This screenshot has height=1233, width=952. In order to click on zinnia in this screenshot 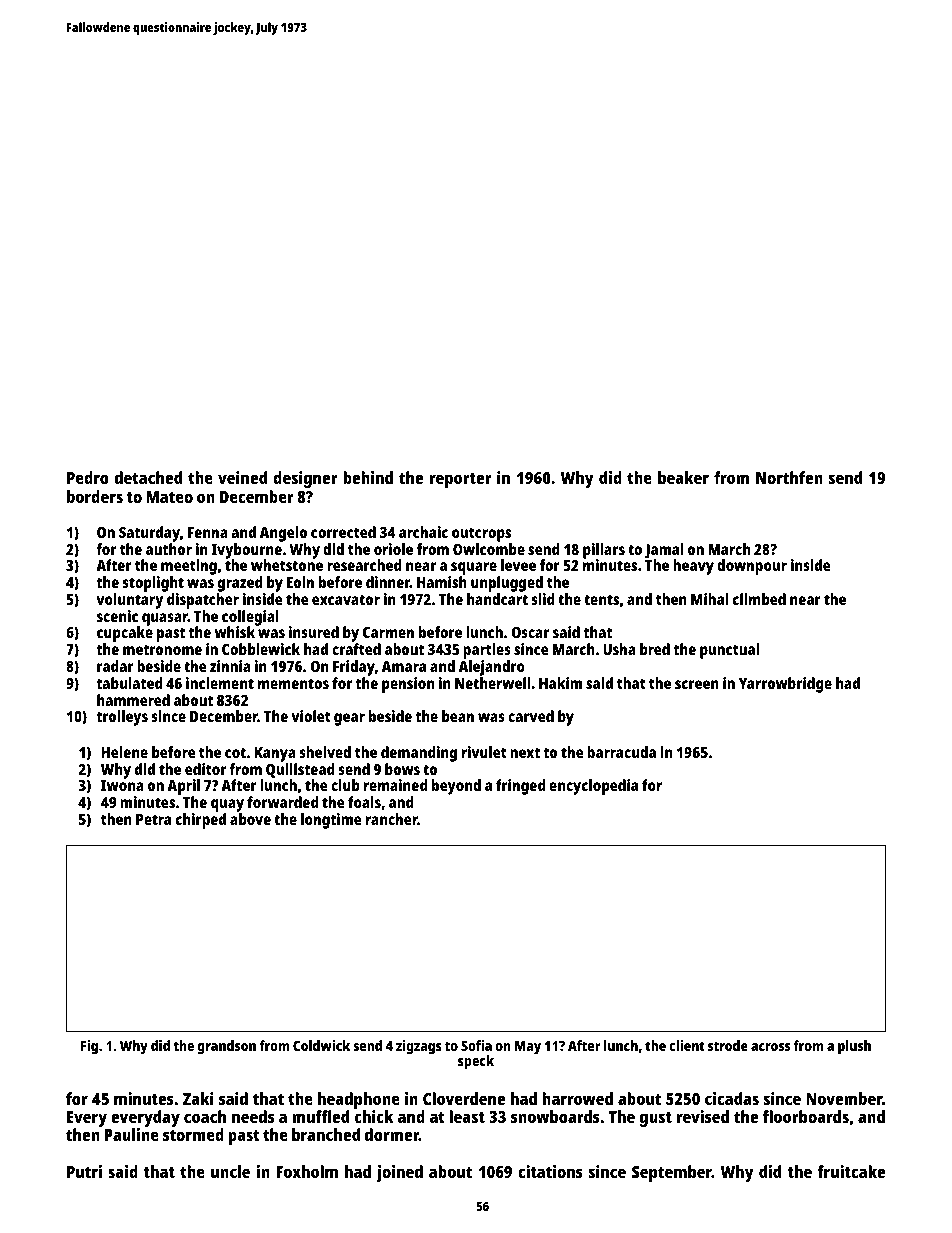, I will do `click(230, 666)`.
